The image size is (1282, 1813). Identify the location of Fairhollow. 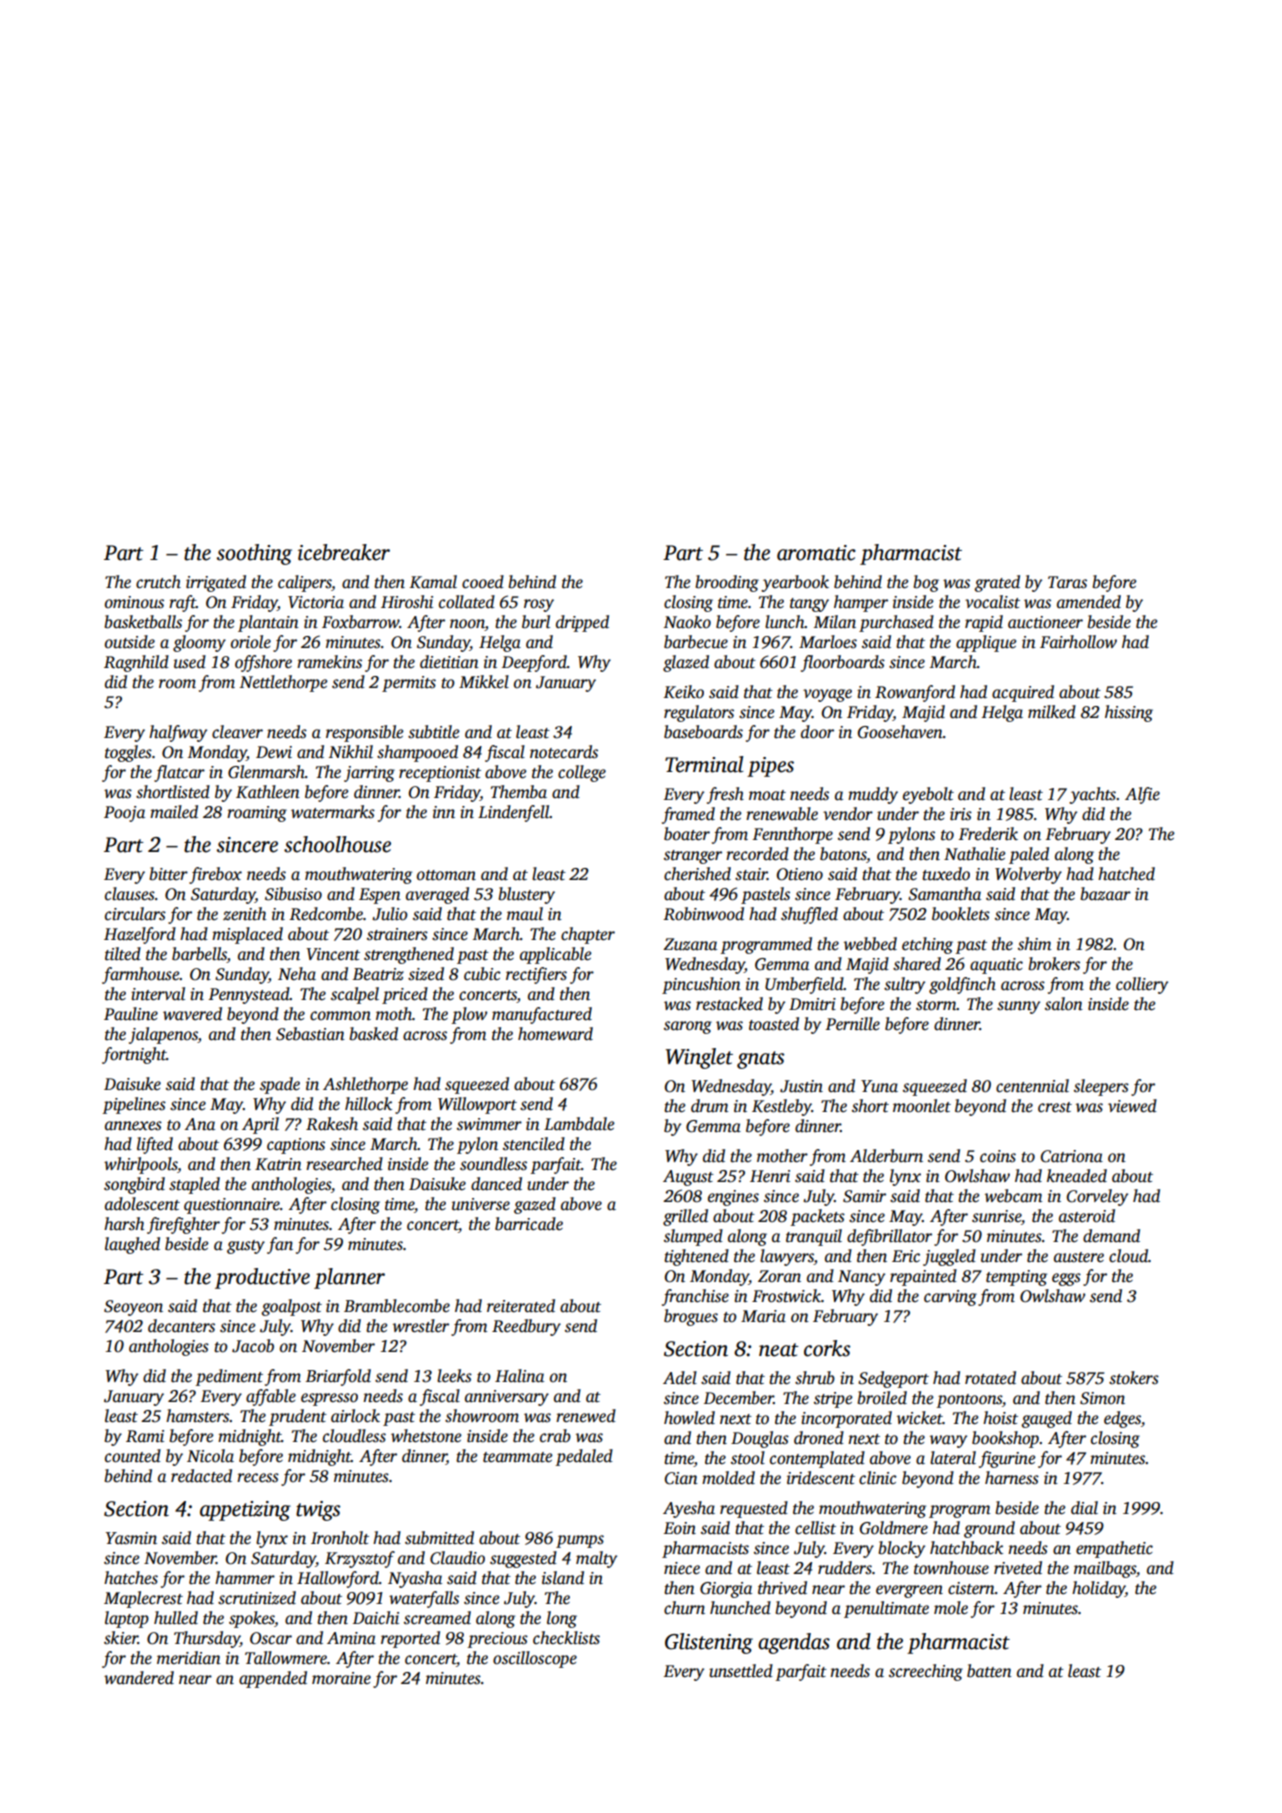
(1078, 642).
